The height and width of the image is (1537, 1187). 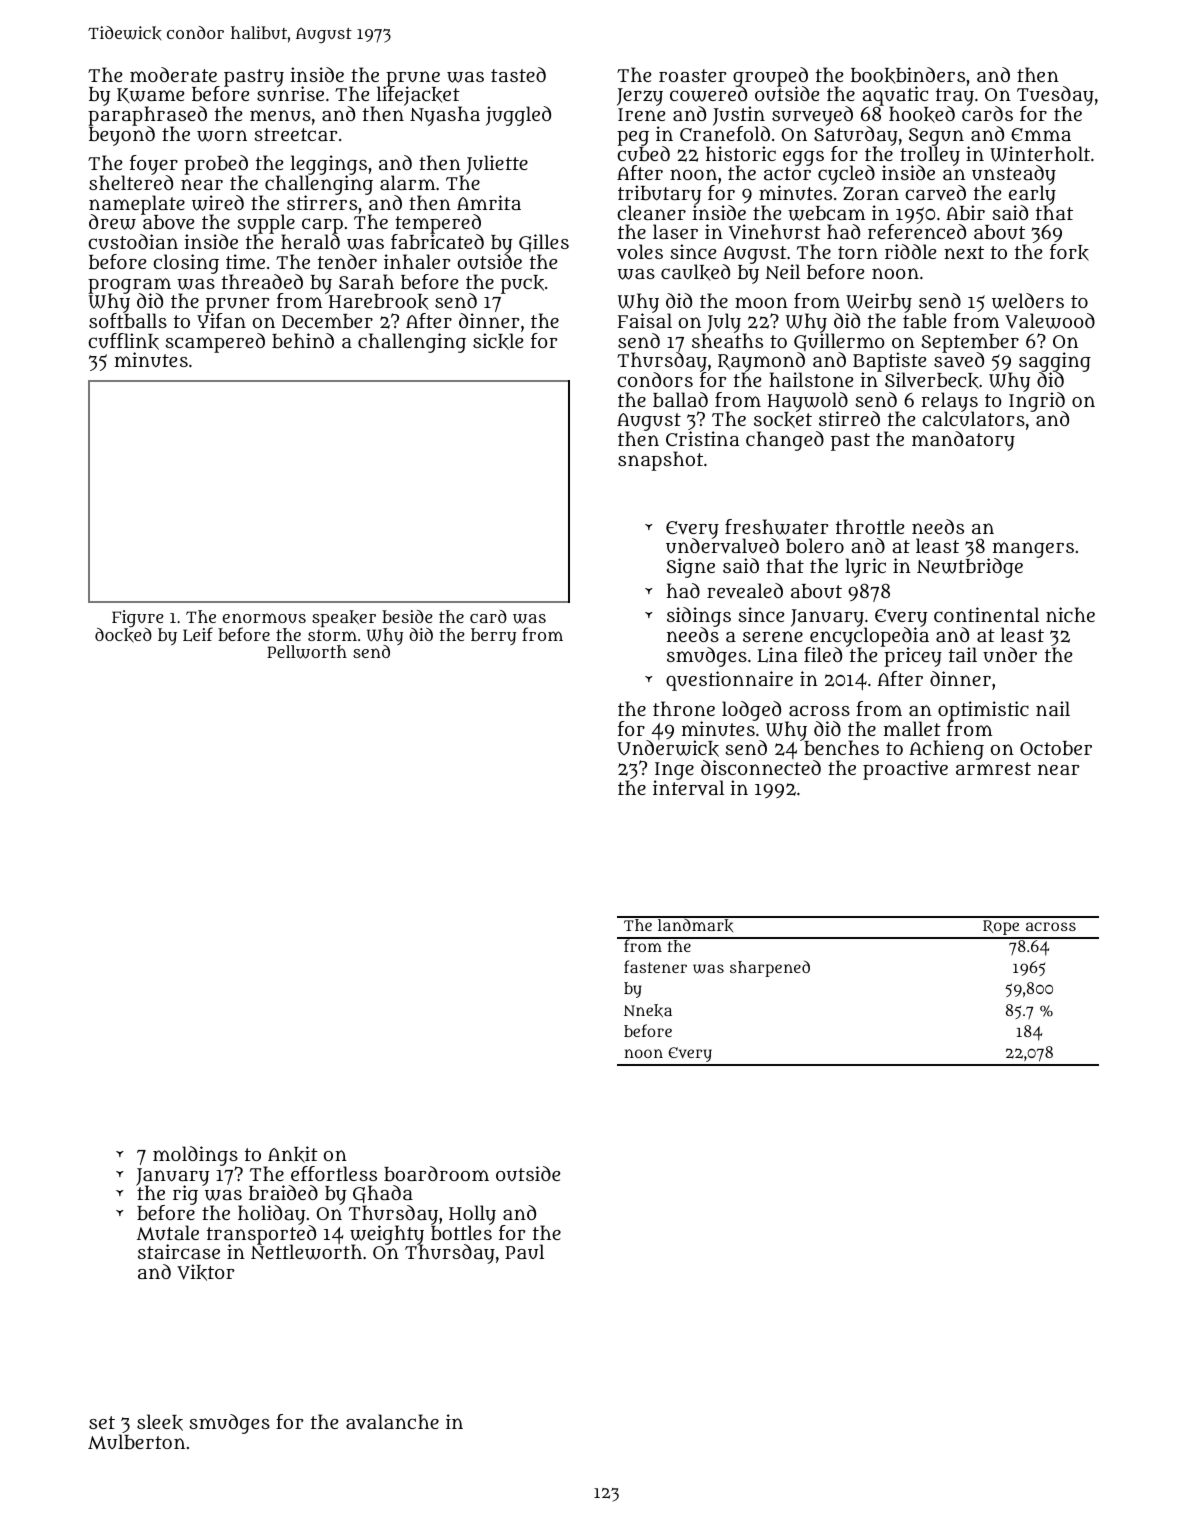 What do you see at coordinates (195, 1156) in the image?
I see `moldings` at bounding box center [195, 1156].
